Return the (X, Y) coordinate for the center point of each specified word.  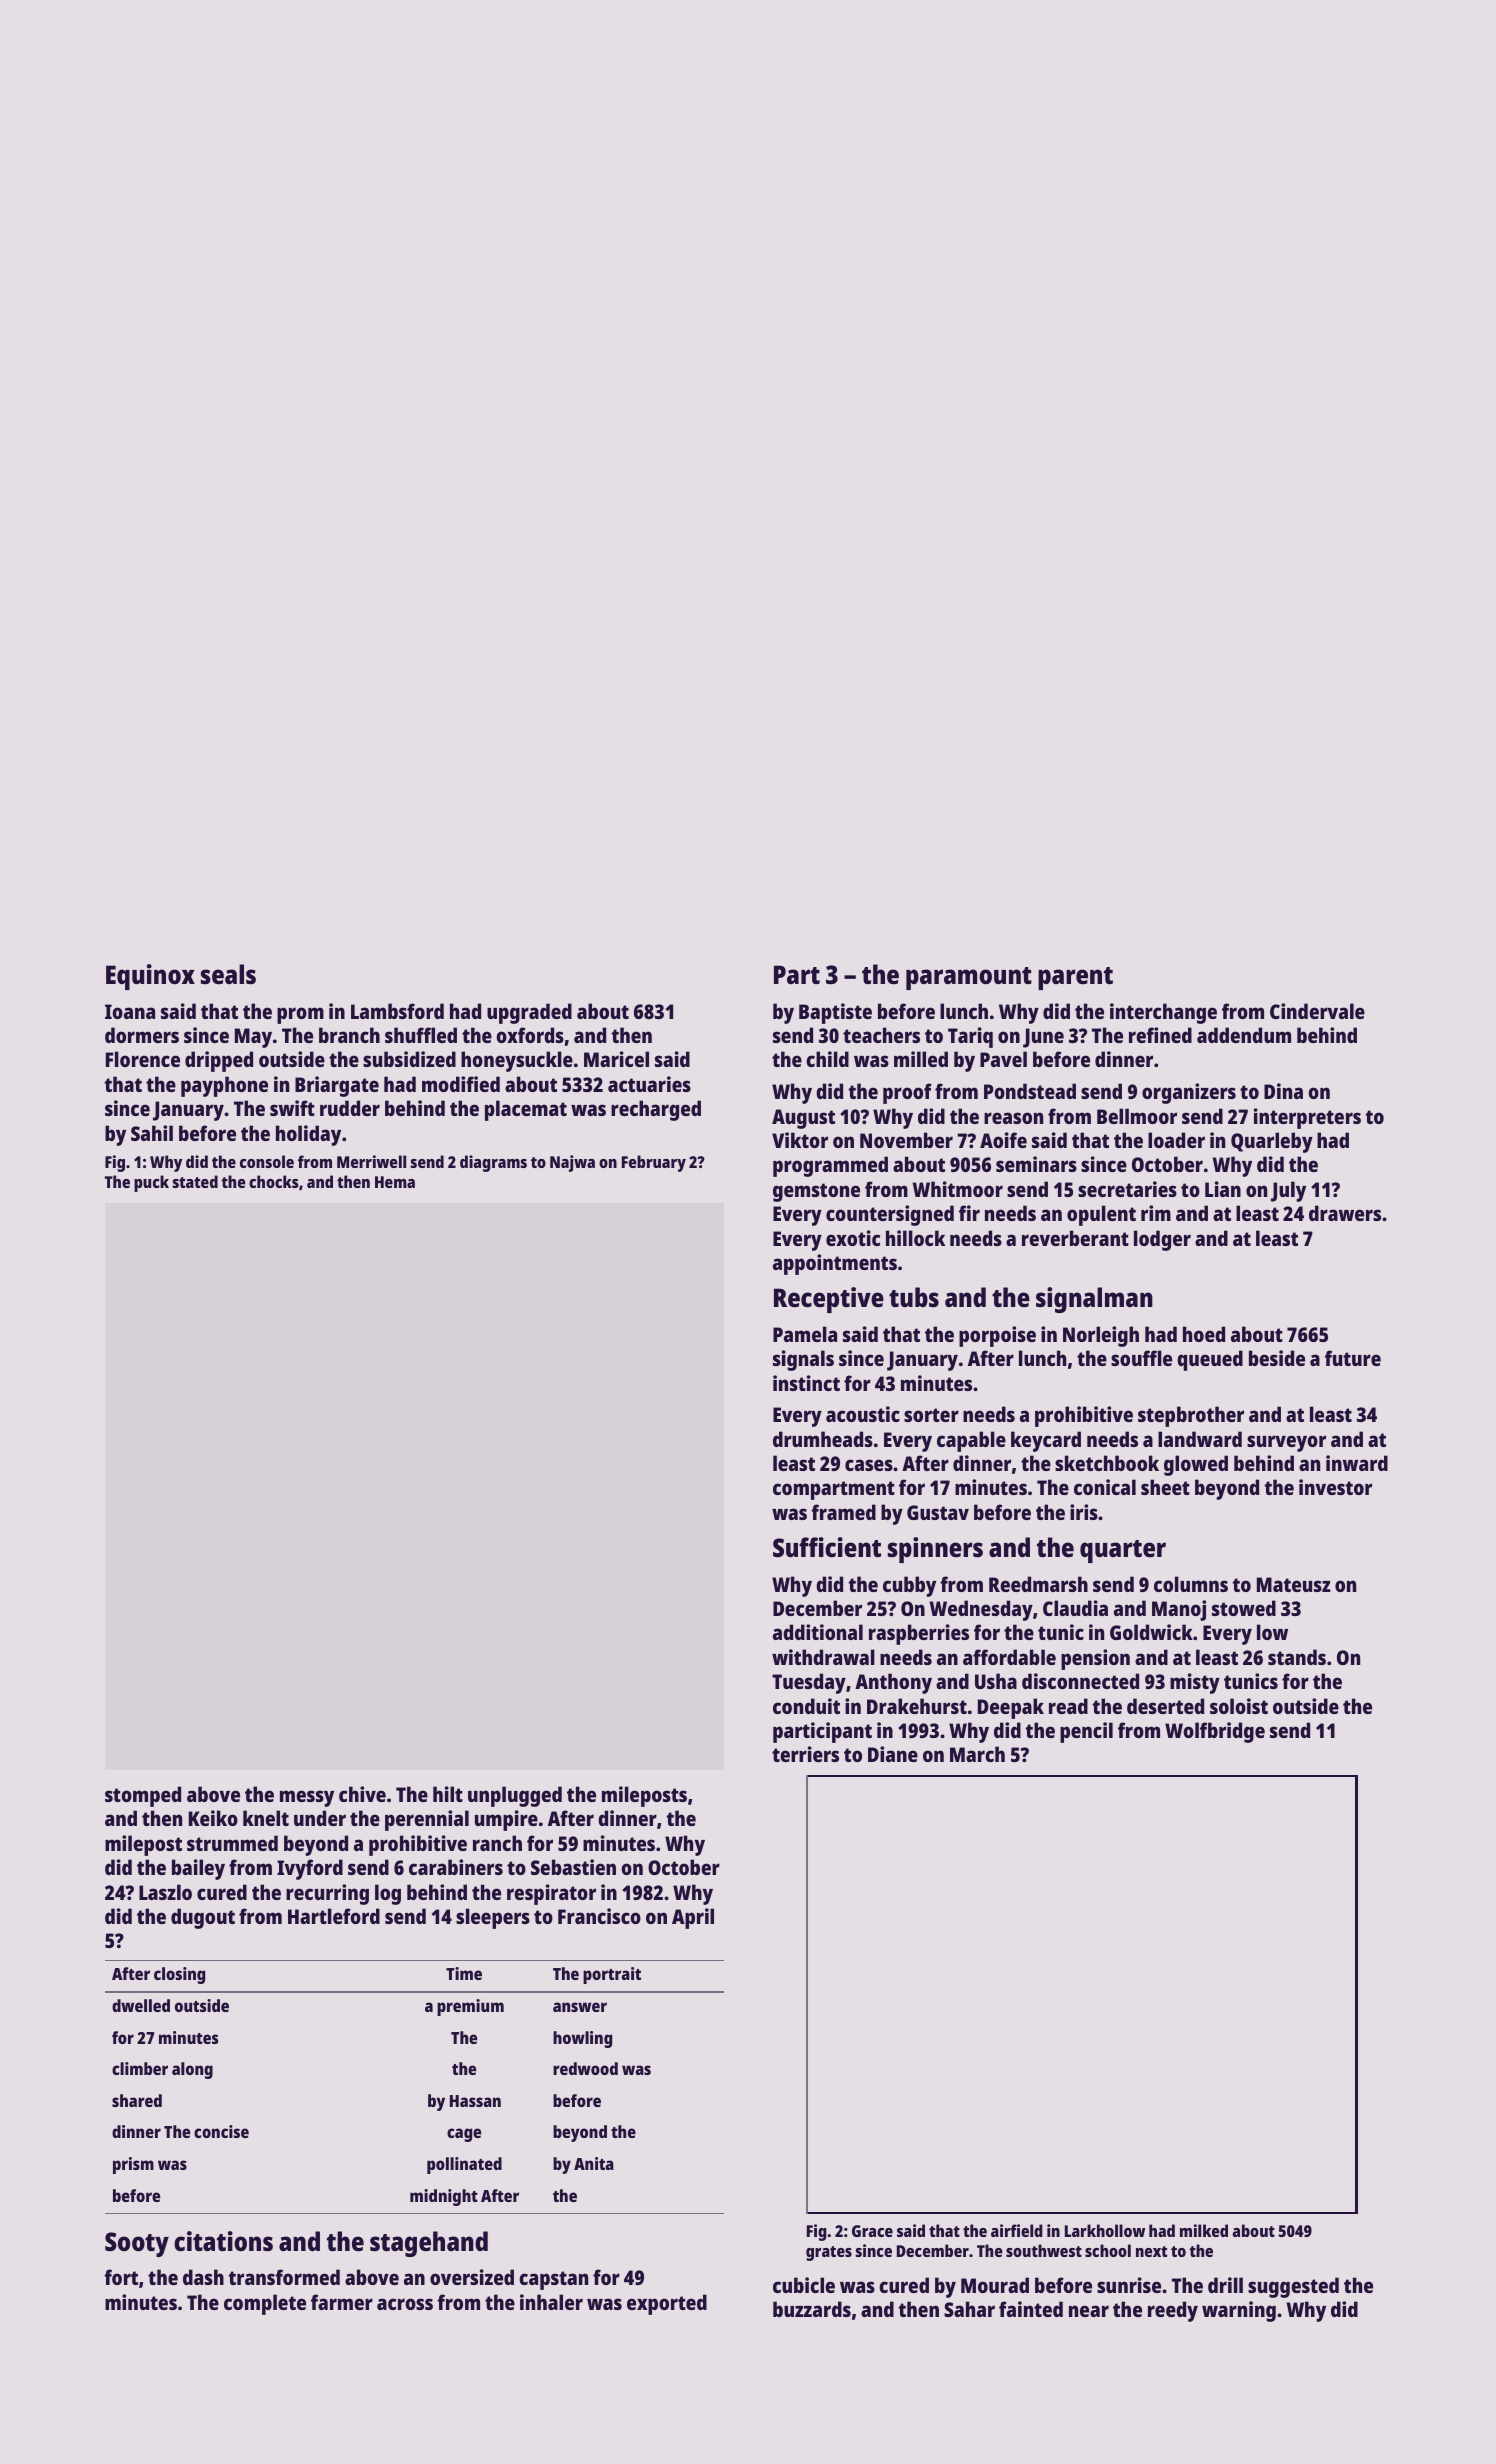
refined (1160, 1035)
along (192, 2070)
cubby (909, 1586)
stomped (143, 1796)
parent (1075, 978)
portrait (612, 1975)
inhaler (551, 2302)
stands (1297, 1657)
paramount (969, 978)
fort (121, 2277)
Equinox (150, 977)
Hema (395, 1182)
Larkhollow (1105, 2230)
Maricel (616, 1059)
